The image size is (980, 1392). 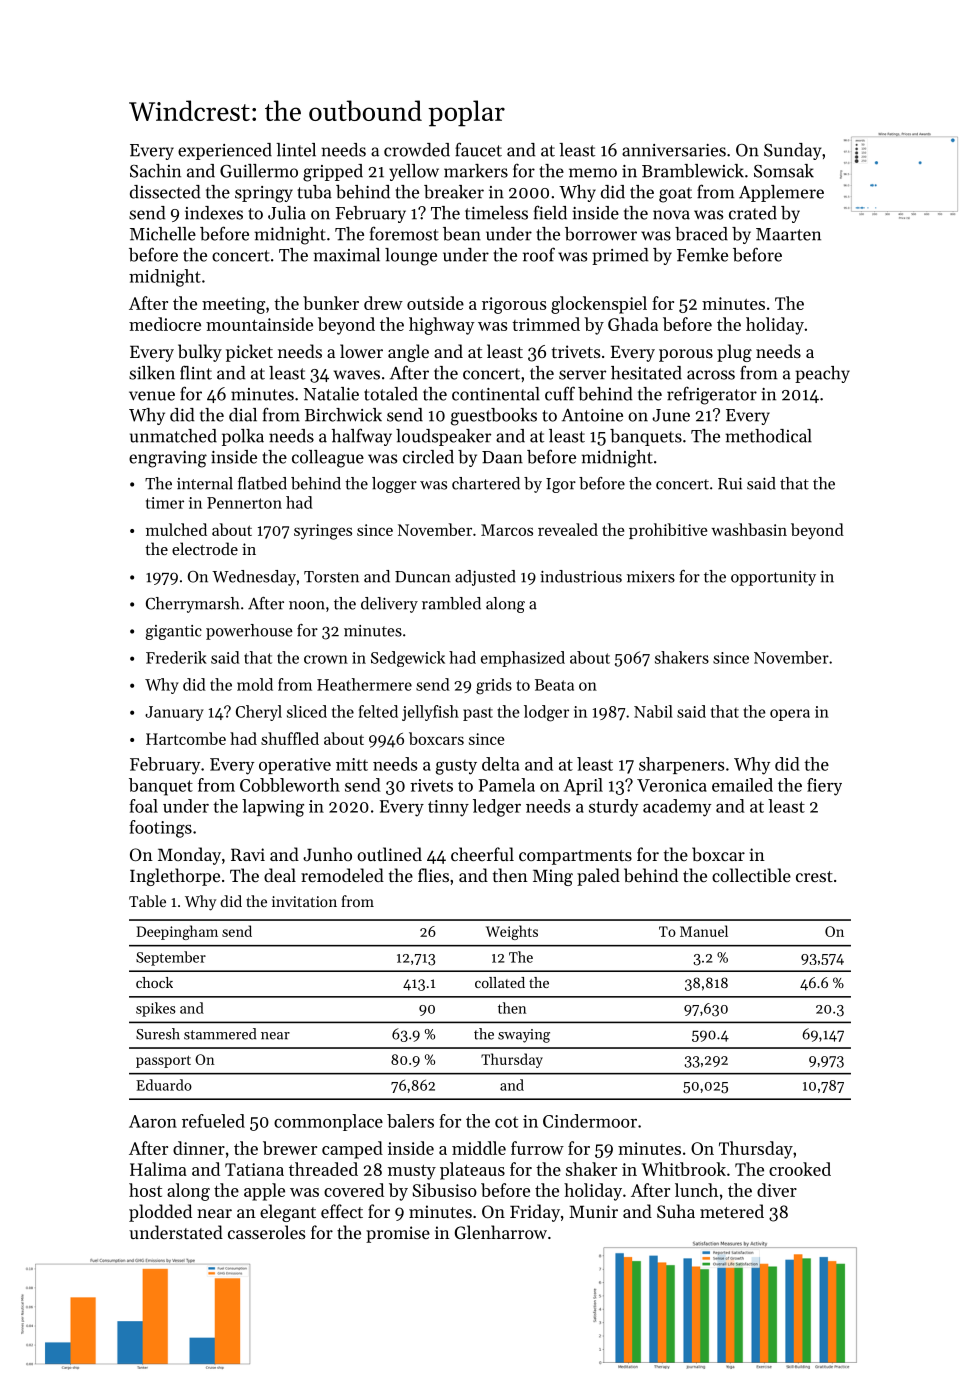 I want to click on opportunity, so click(x=773, y=578).
